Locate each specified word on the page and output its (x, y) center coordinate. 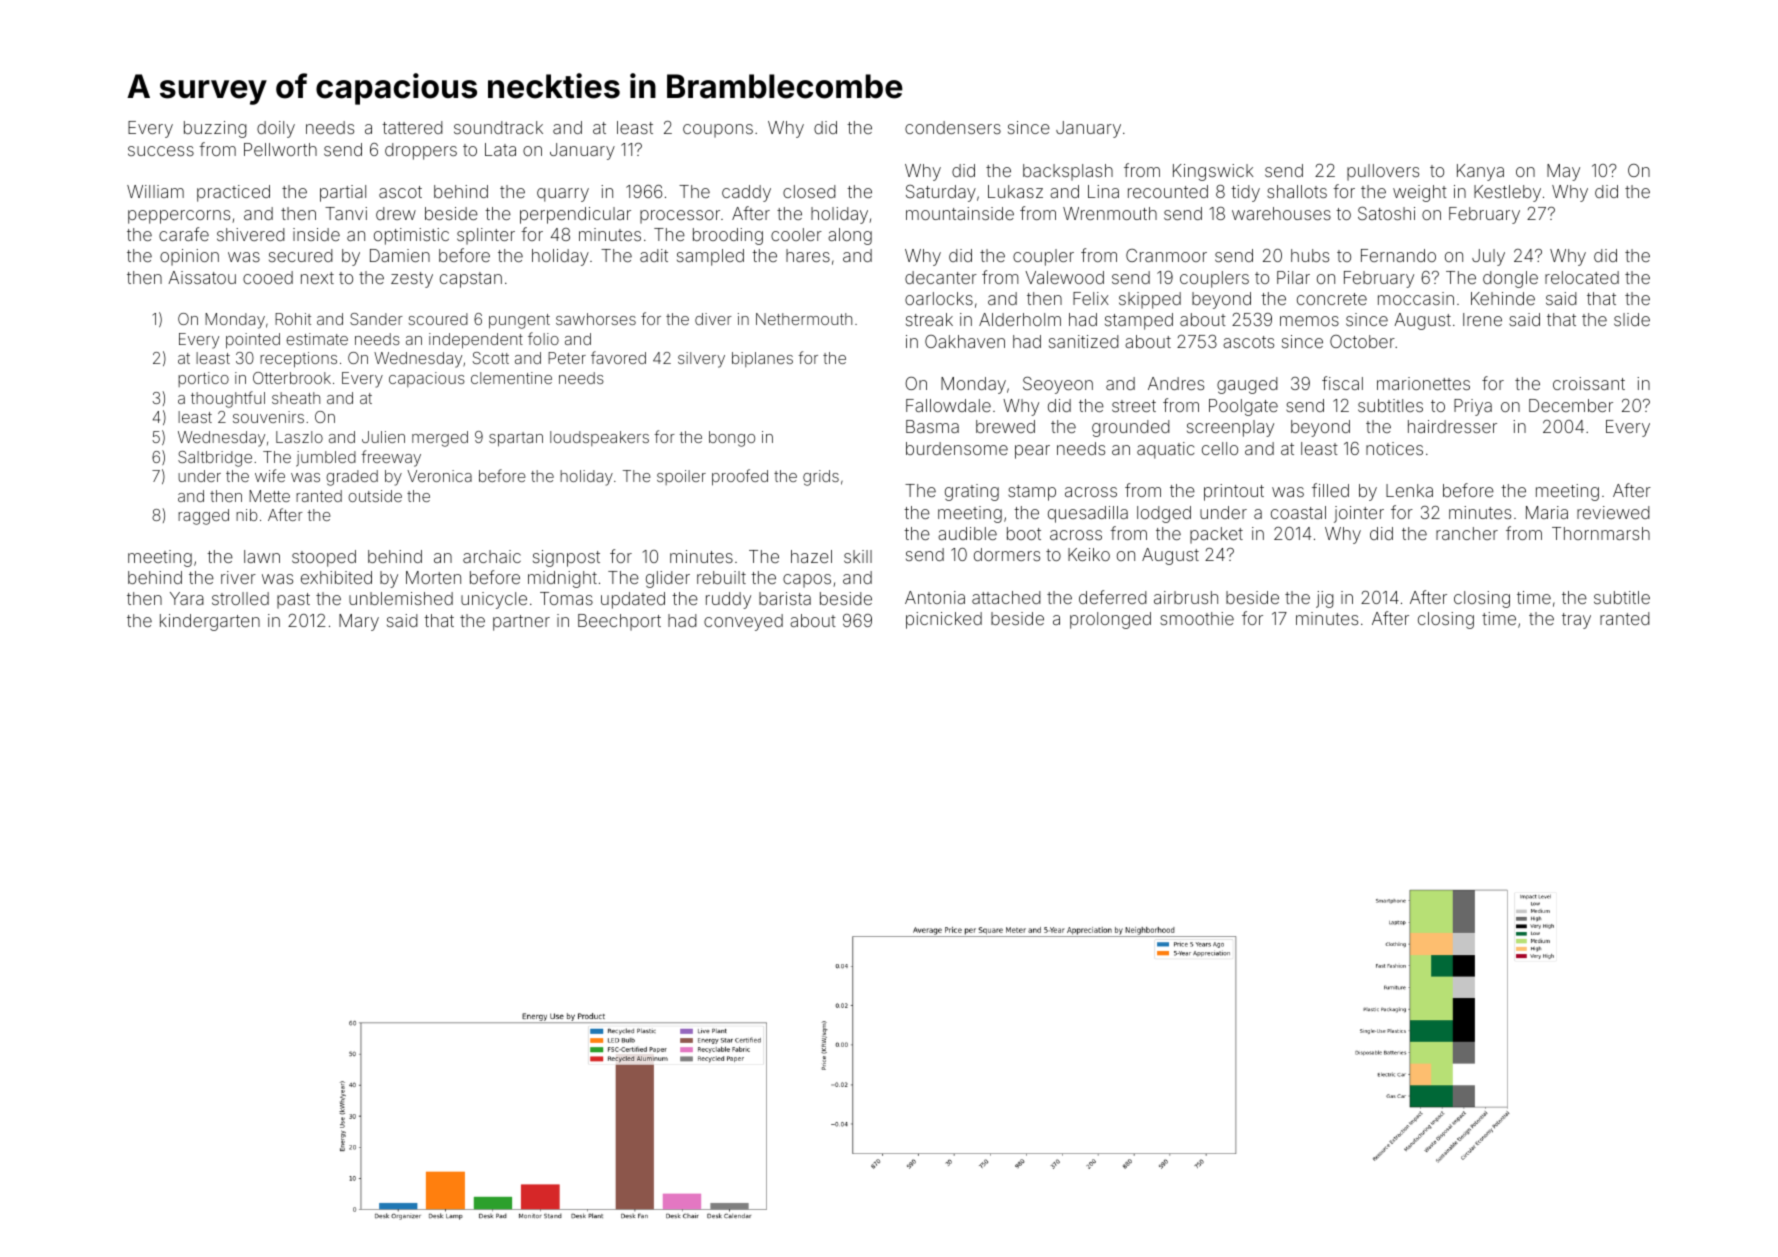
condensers (953, 127)
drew (396, 213)
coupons (718, 131)
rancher (1467, 533)
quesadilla (1088, 514)
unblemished (401, 598)
